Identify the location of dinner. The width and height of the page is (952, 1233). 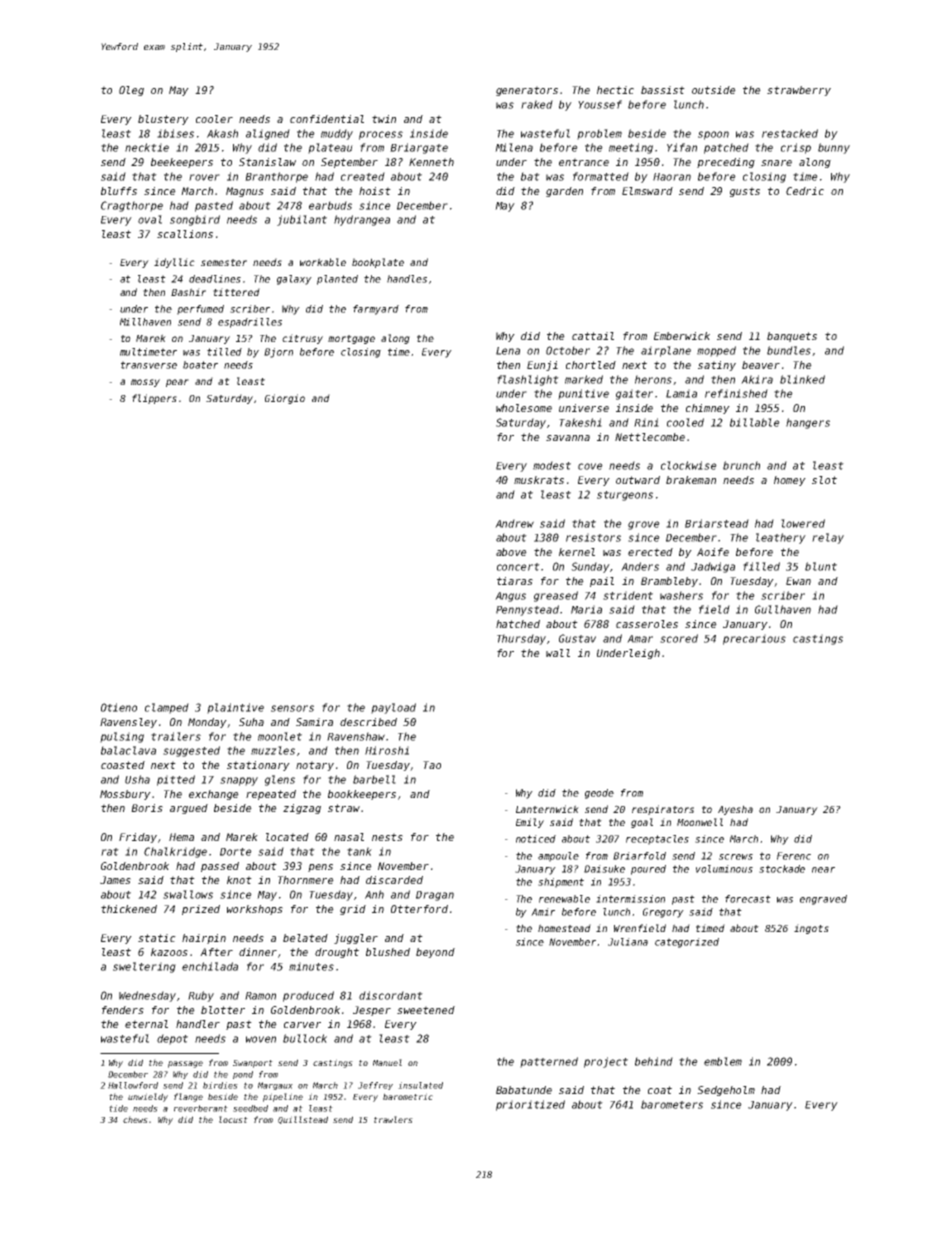
(258, 952).
